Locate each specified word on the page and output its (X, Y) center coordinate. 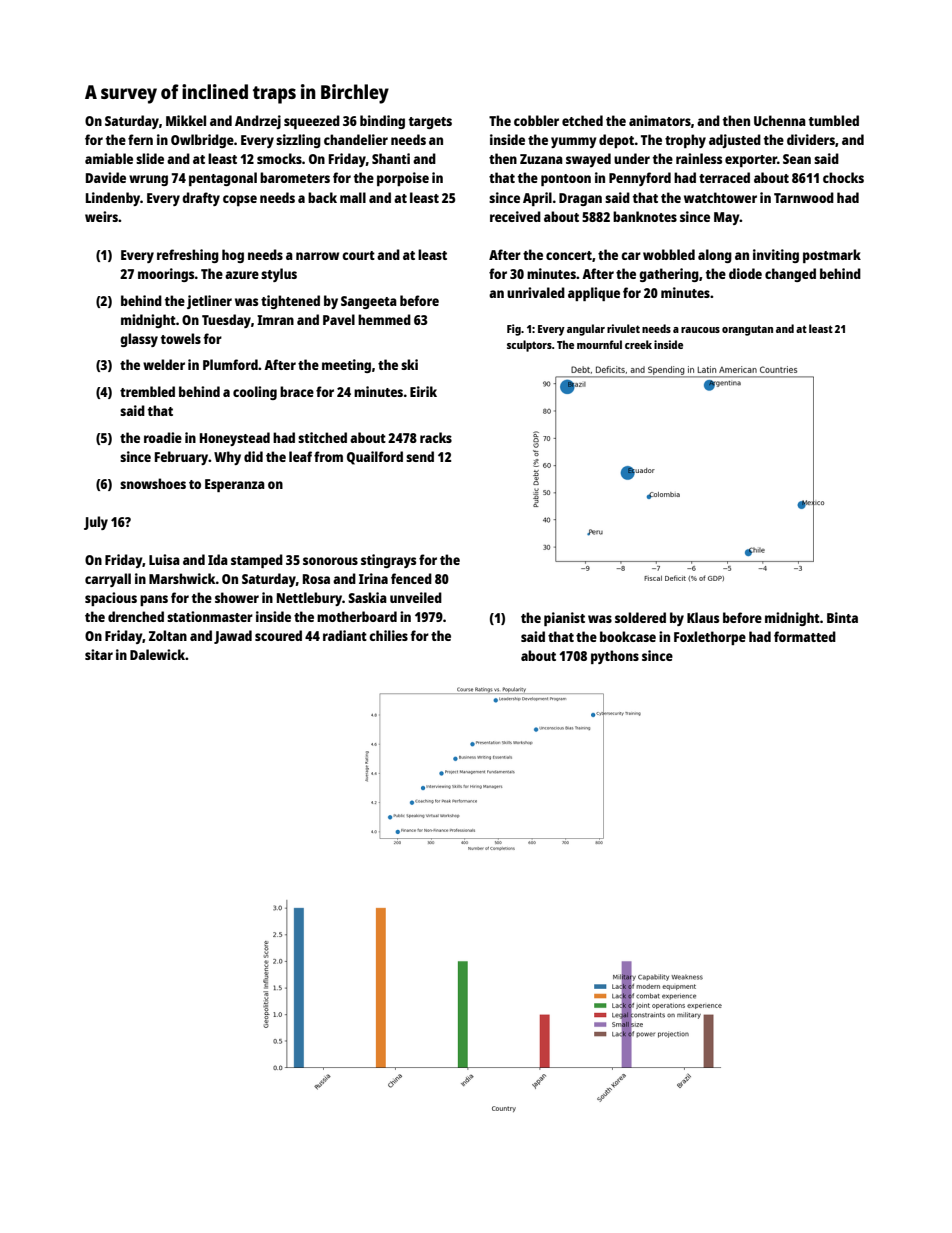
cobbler (536, 120)
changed (790, 275)
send (420, 456)
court (358, 255)
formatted (805, 636)
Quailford (375, 458)
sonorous (330, 561)
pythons (615, 657)
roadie (163, 437)
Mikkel (186, 120)
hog (233, 256)
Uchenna (780, 120)
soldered (640, 617)
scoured (278, 635)
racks (436, 437)
